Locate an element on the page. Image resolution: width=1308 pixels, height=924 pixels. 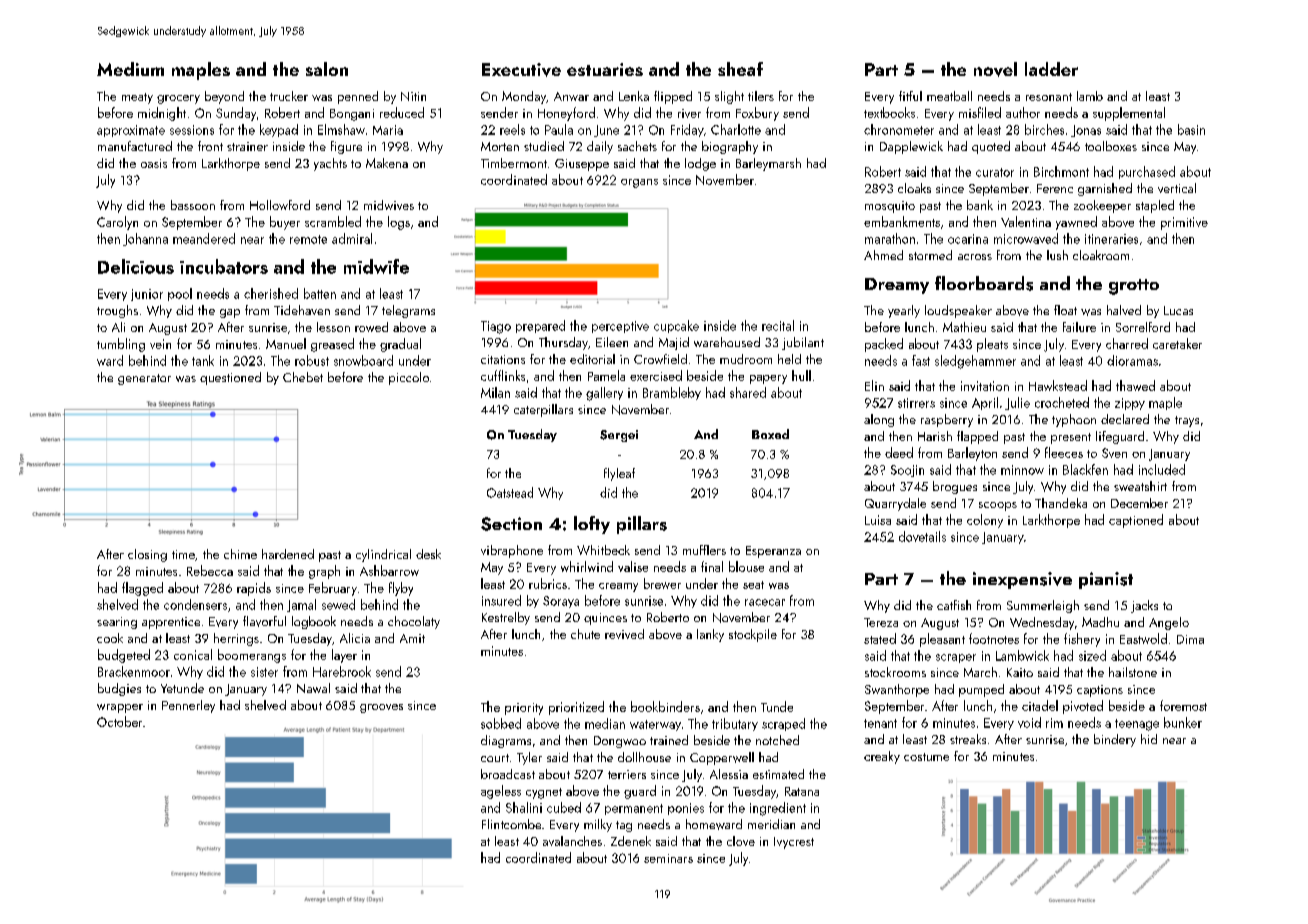
vibraphone is located at coordinates (512, 551).
